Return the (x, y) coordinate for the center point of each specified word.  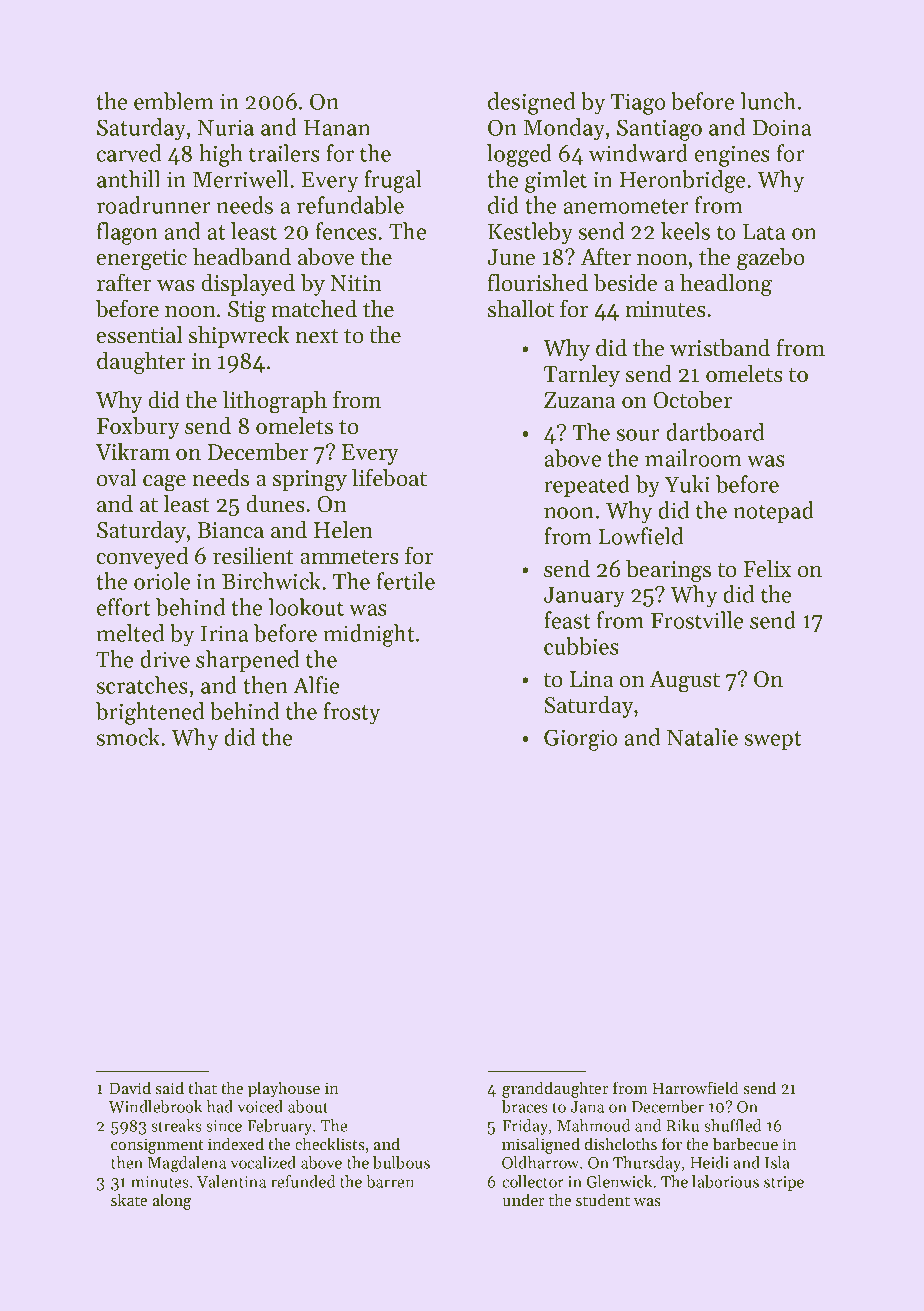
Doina (782, 127)
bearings (668, 571)
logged (519, 155)
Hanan (337, 128)
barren (390, 1181)
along (172, 1201)
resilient (253, 556)
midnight (369, 635)
